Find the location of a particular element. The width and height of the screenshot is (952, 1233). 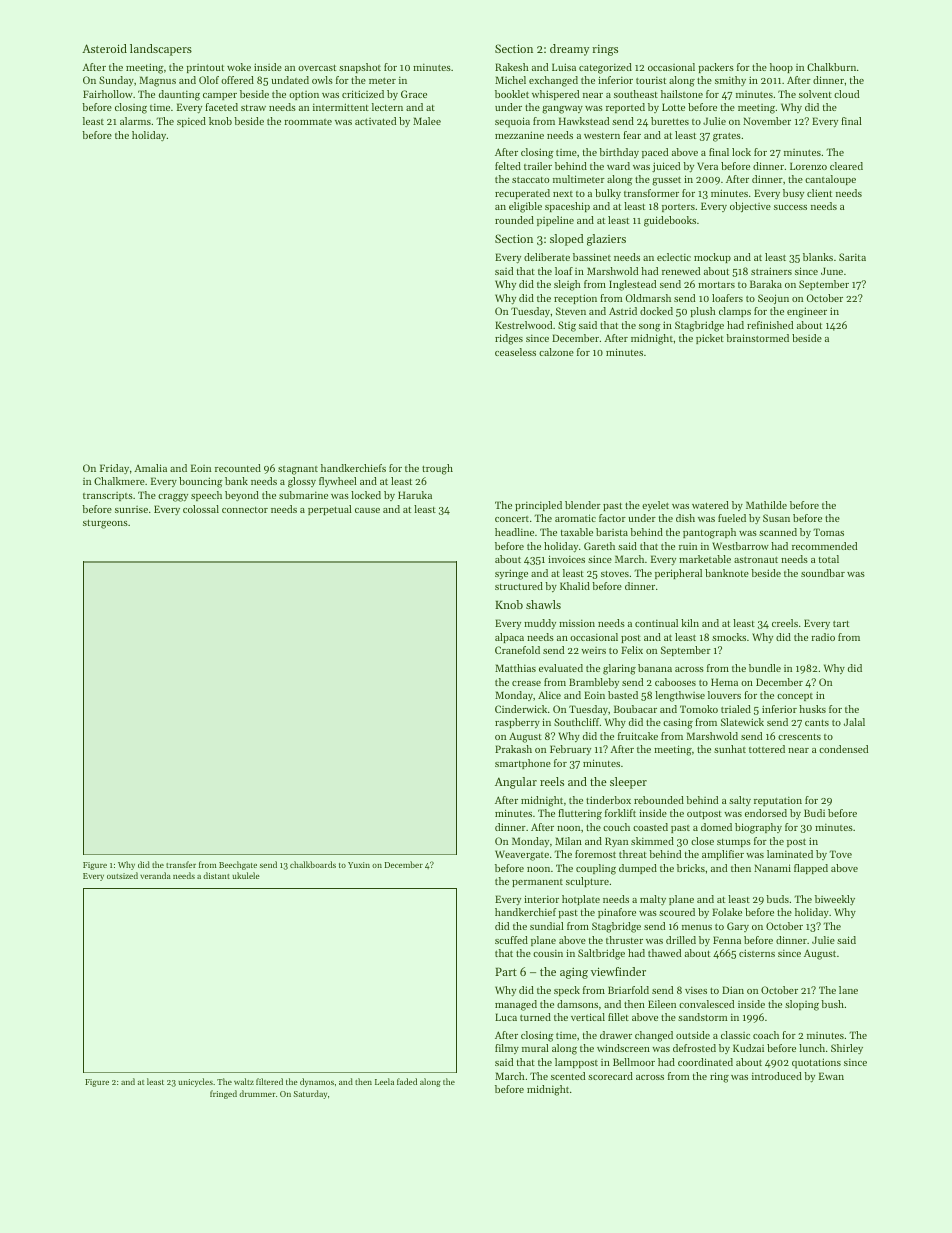

Rakesh is located at coordinates (512, 67).
